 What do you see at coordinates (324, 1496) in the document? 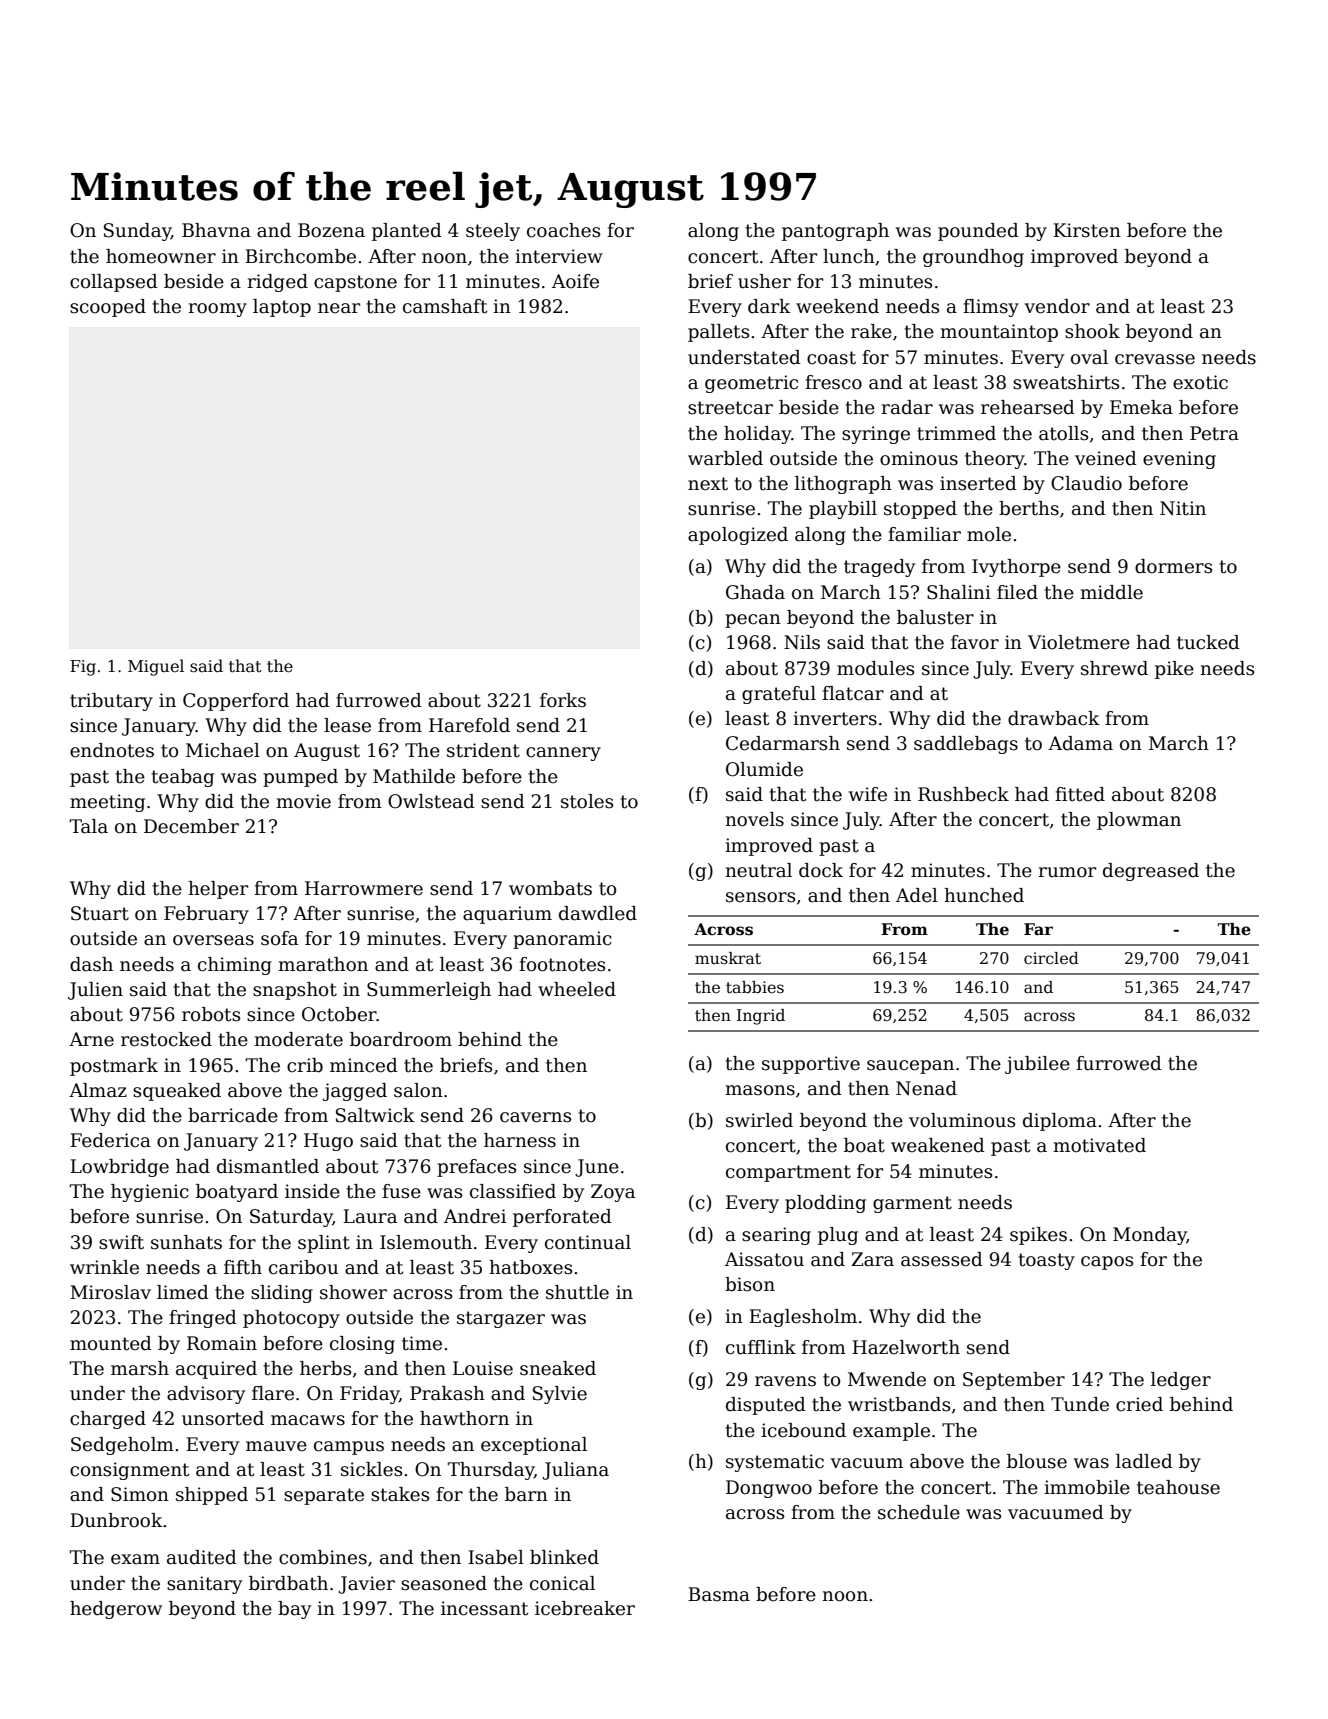
I see `separate` at bounding box center [324, 1496].
